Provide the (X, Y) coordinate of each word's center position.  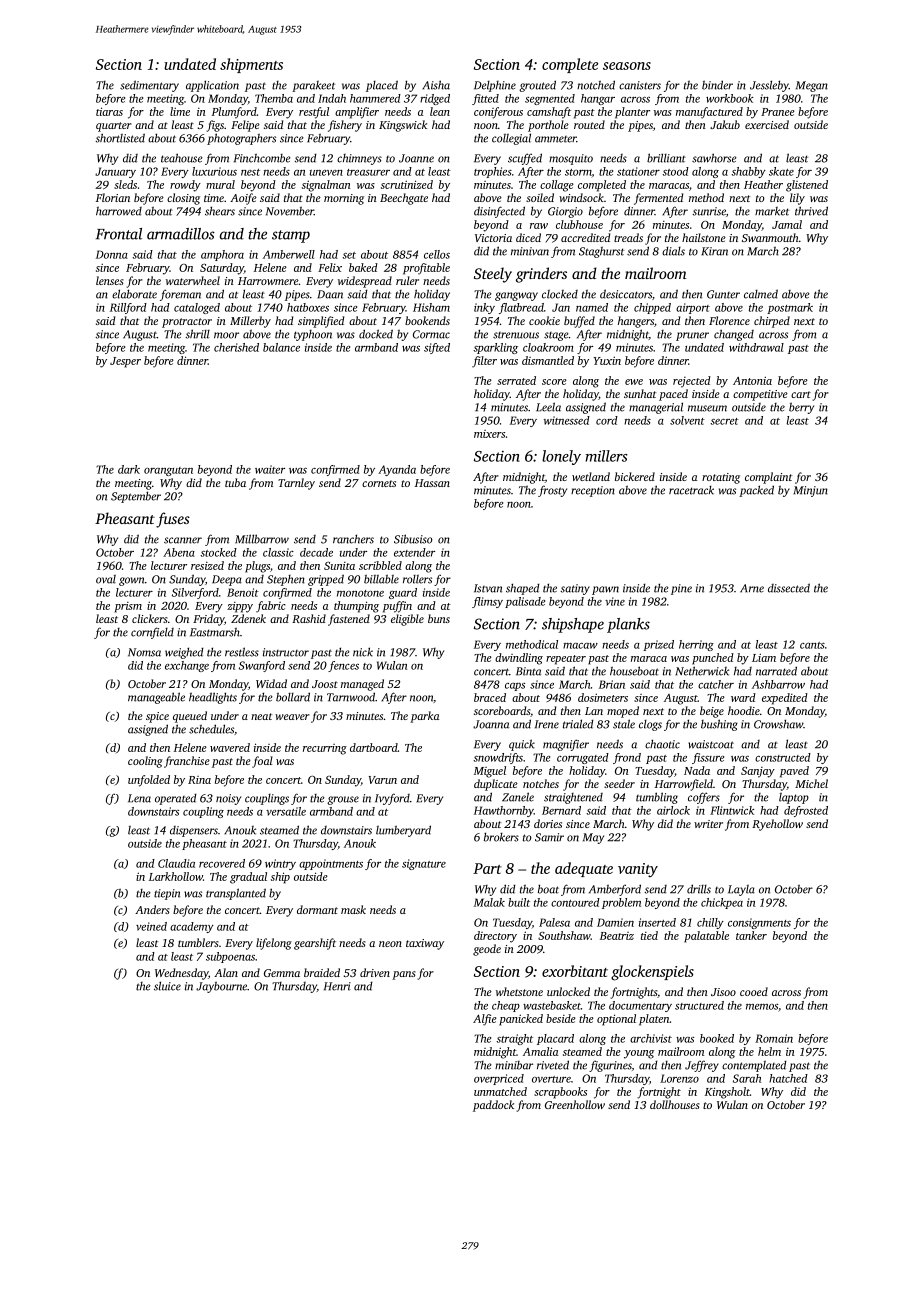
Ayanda (397, 470)
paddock (493, 1106)
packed (756, 491)
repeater (566, 660)
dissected (789, 588)
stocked (218, 552)
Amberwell (289, 254)
